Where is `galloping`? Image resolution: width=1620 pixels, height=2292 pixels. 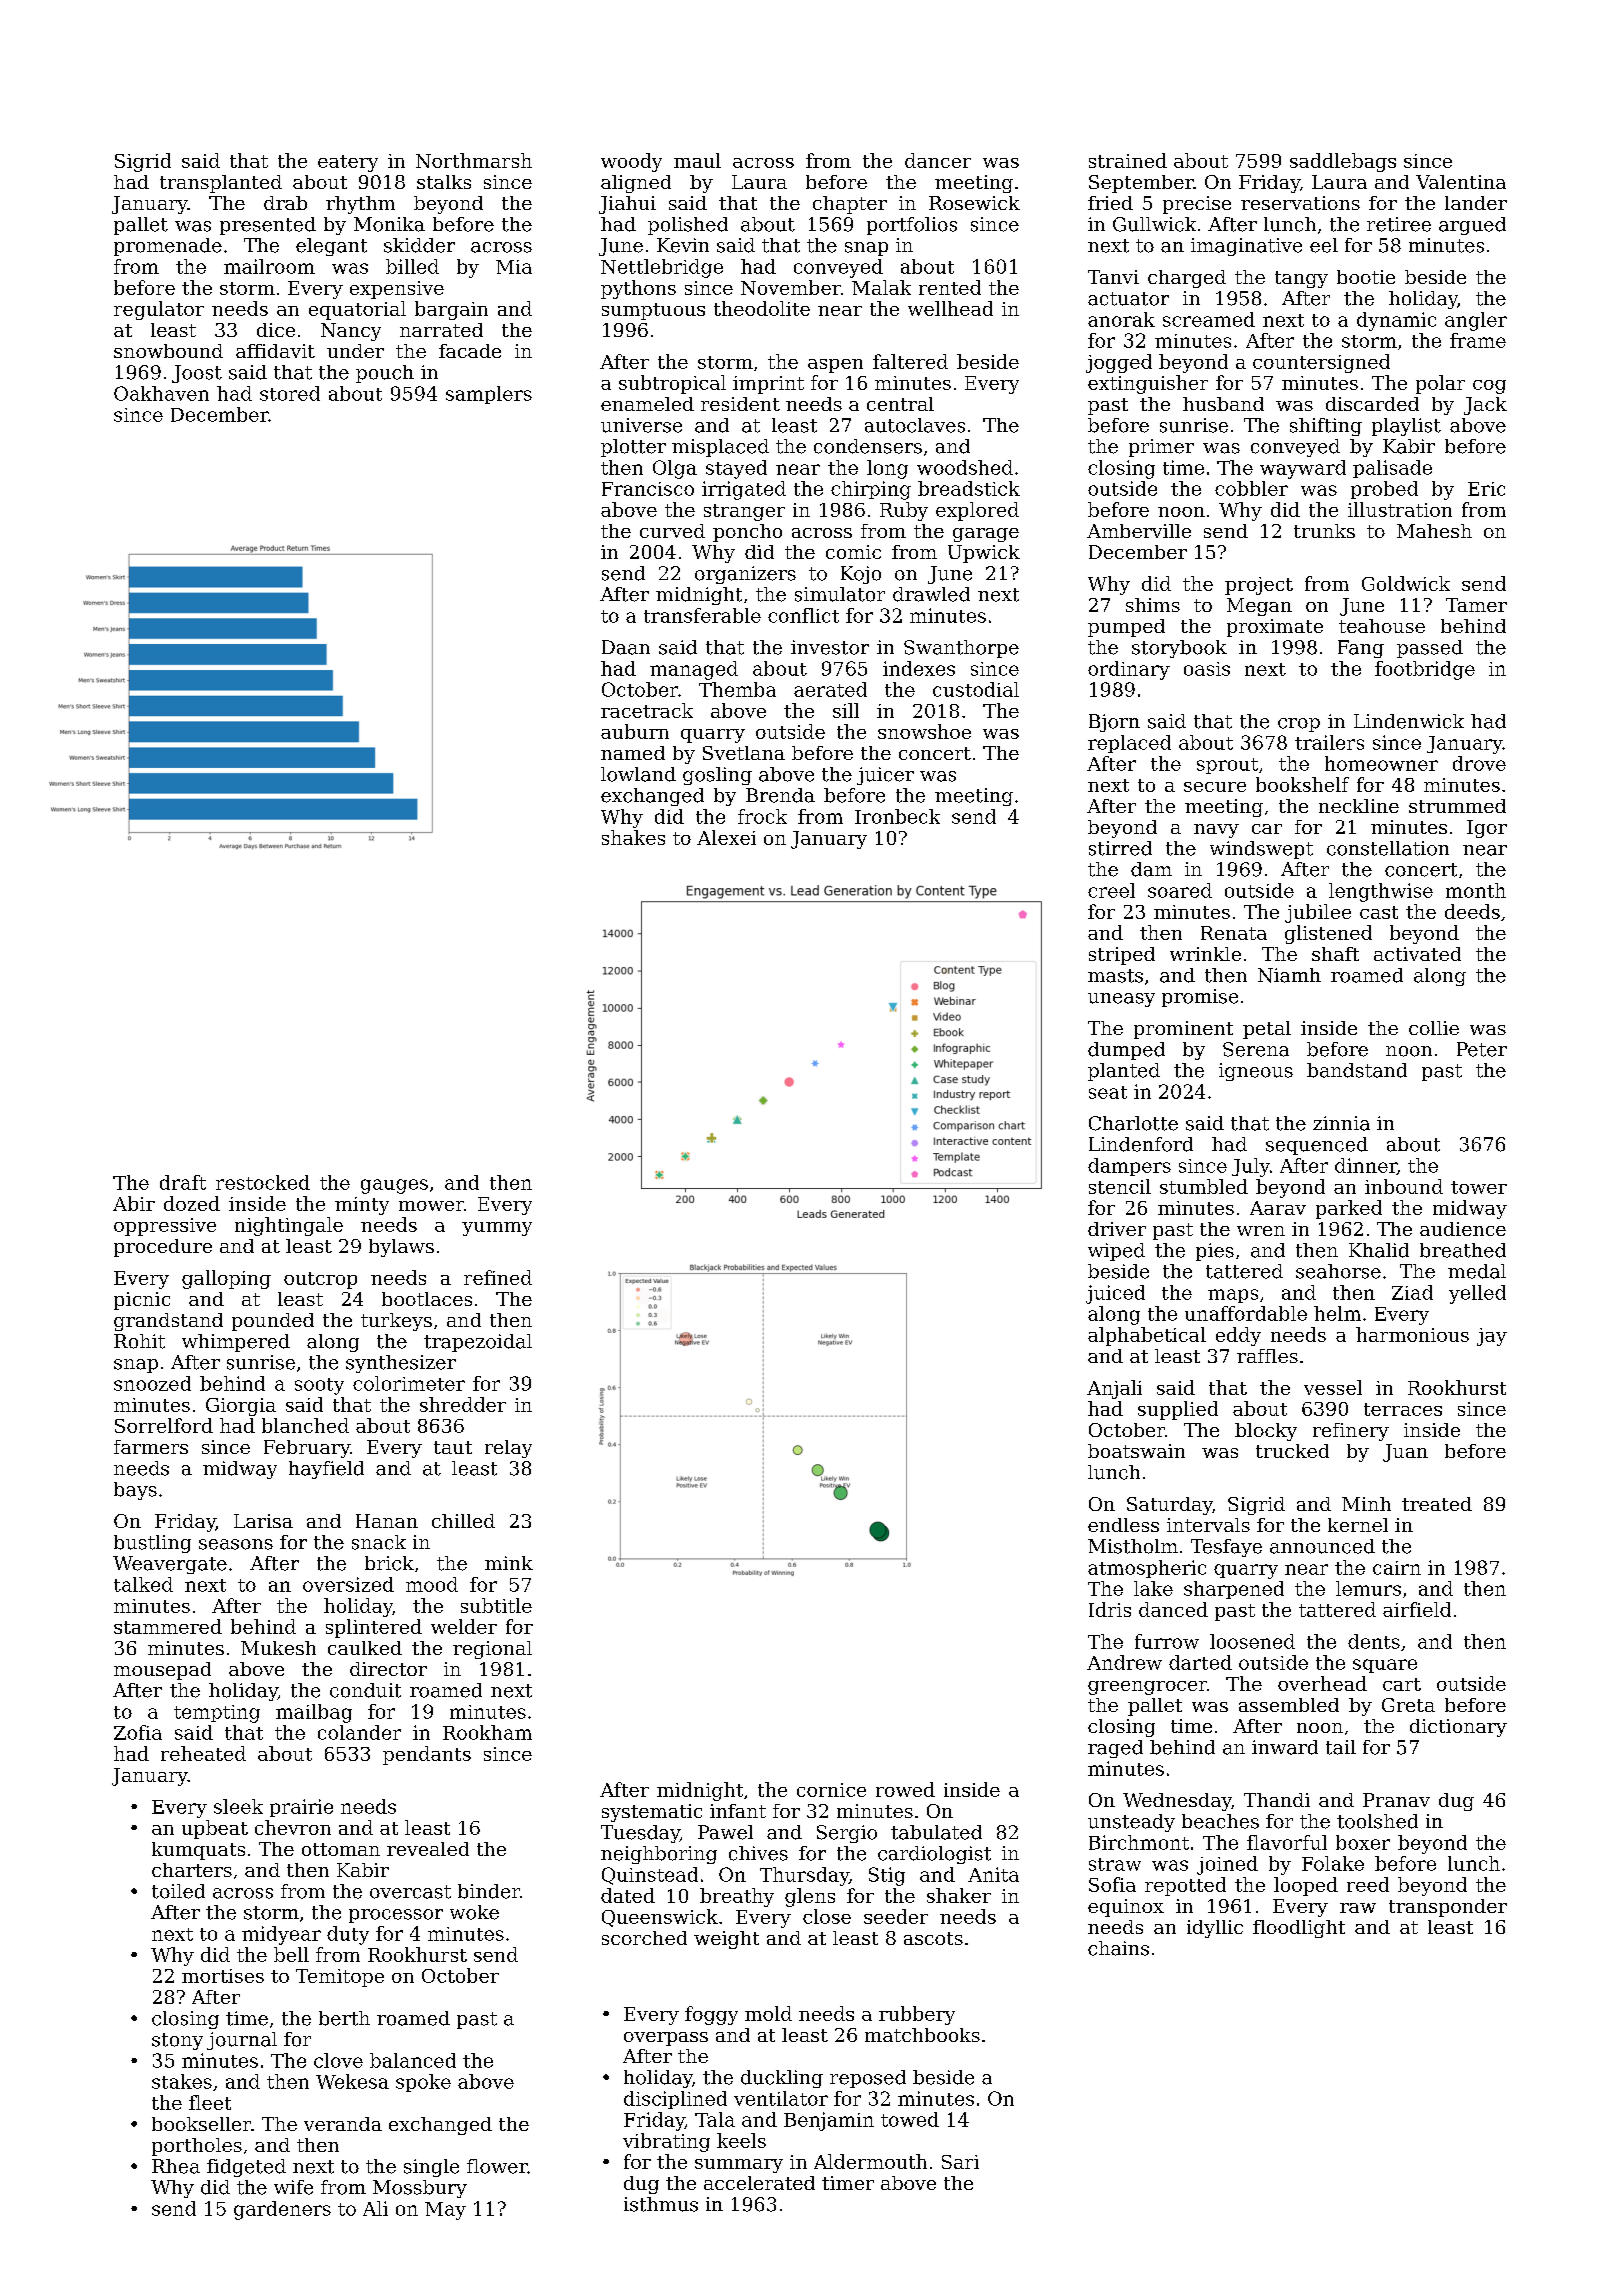 galloping is located at coordinates (226, 1279).
